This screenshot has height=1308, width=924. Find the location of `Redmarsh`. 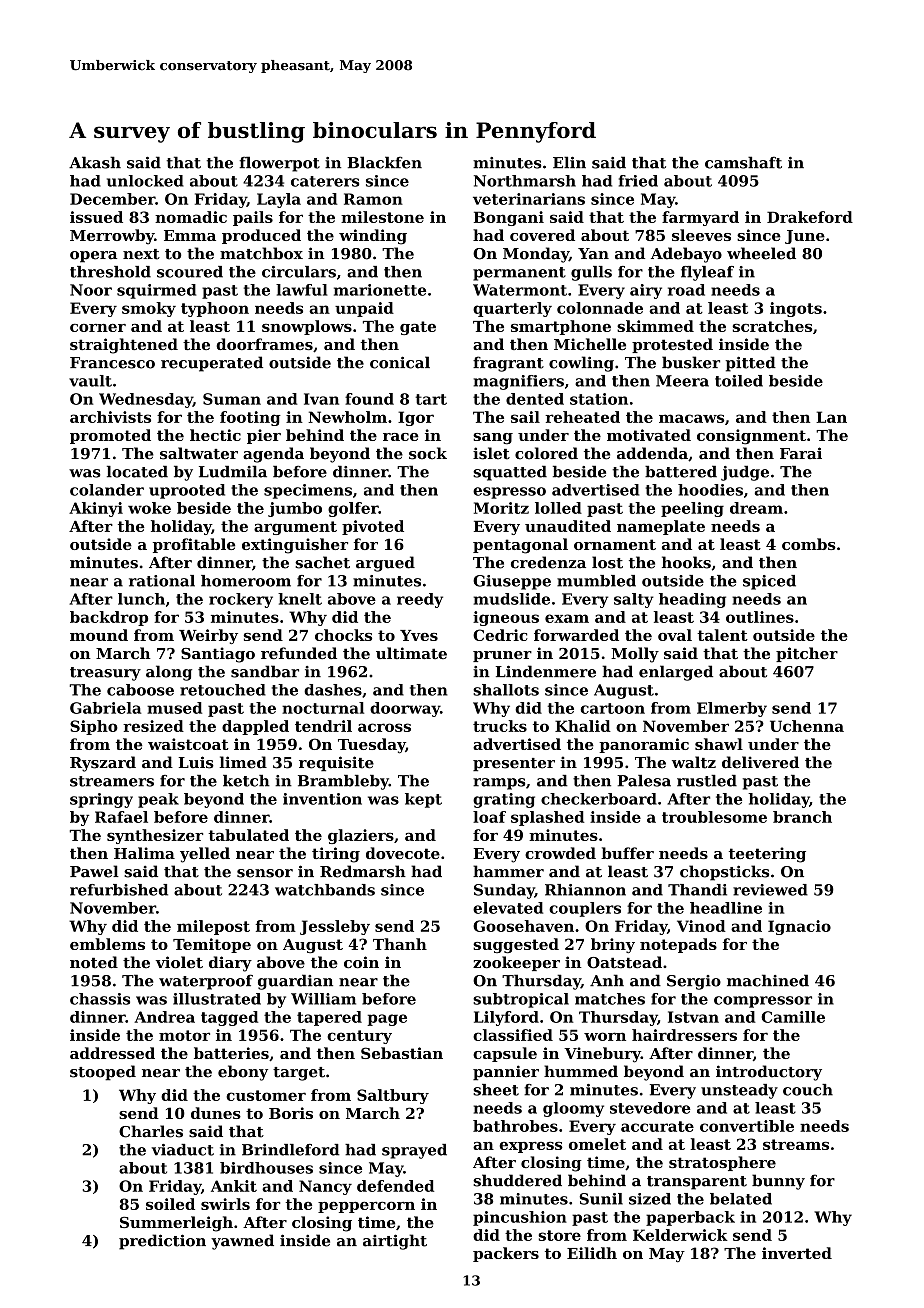

Redmarsh is located at coordinates (363, 871).
